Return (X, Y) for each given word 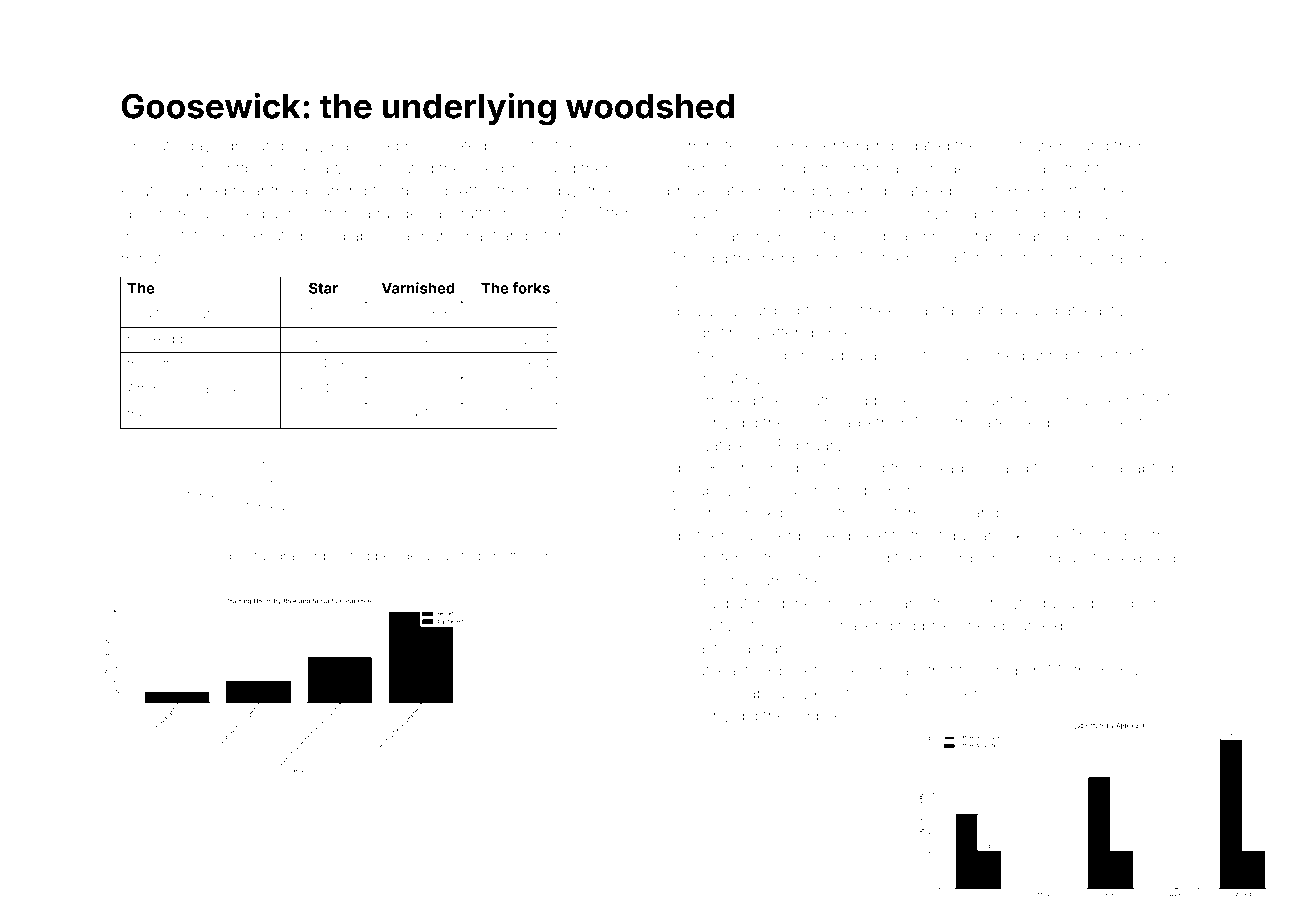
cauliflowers (1027, 145)
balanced (365, 146)
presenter (825, 148)
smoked (726, 400)
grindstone (1070, 357)
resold (720, 693)
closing (185, 391)
